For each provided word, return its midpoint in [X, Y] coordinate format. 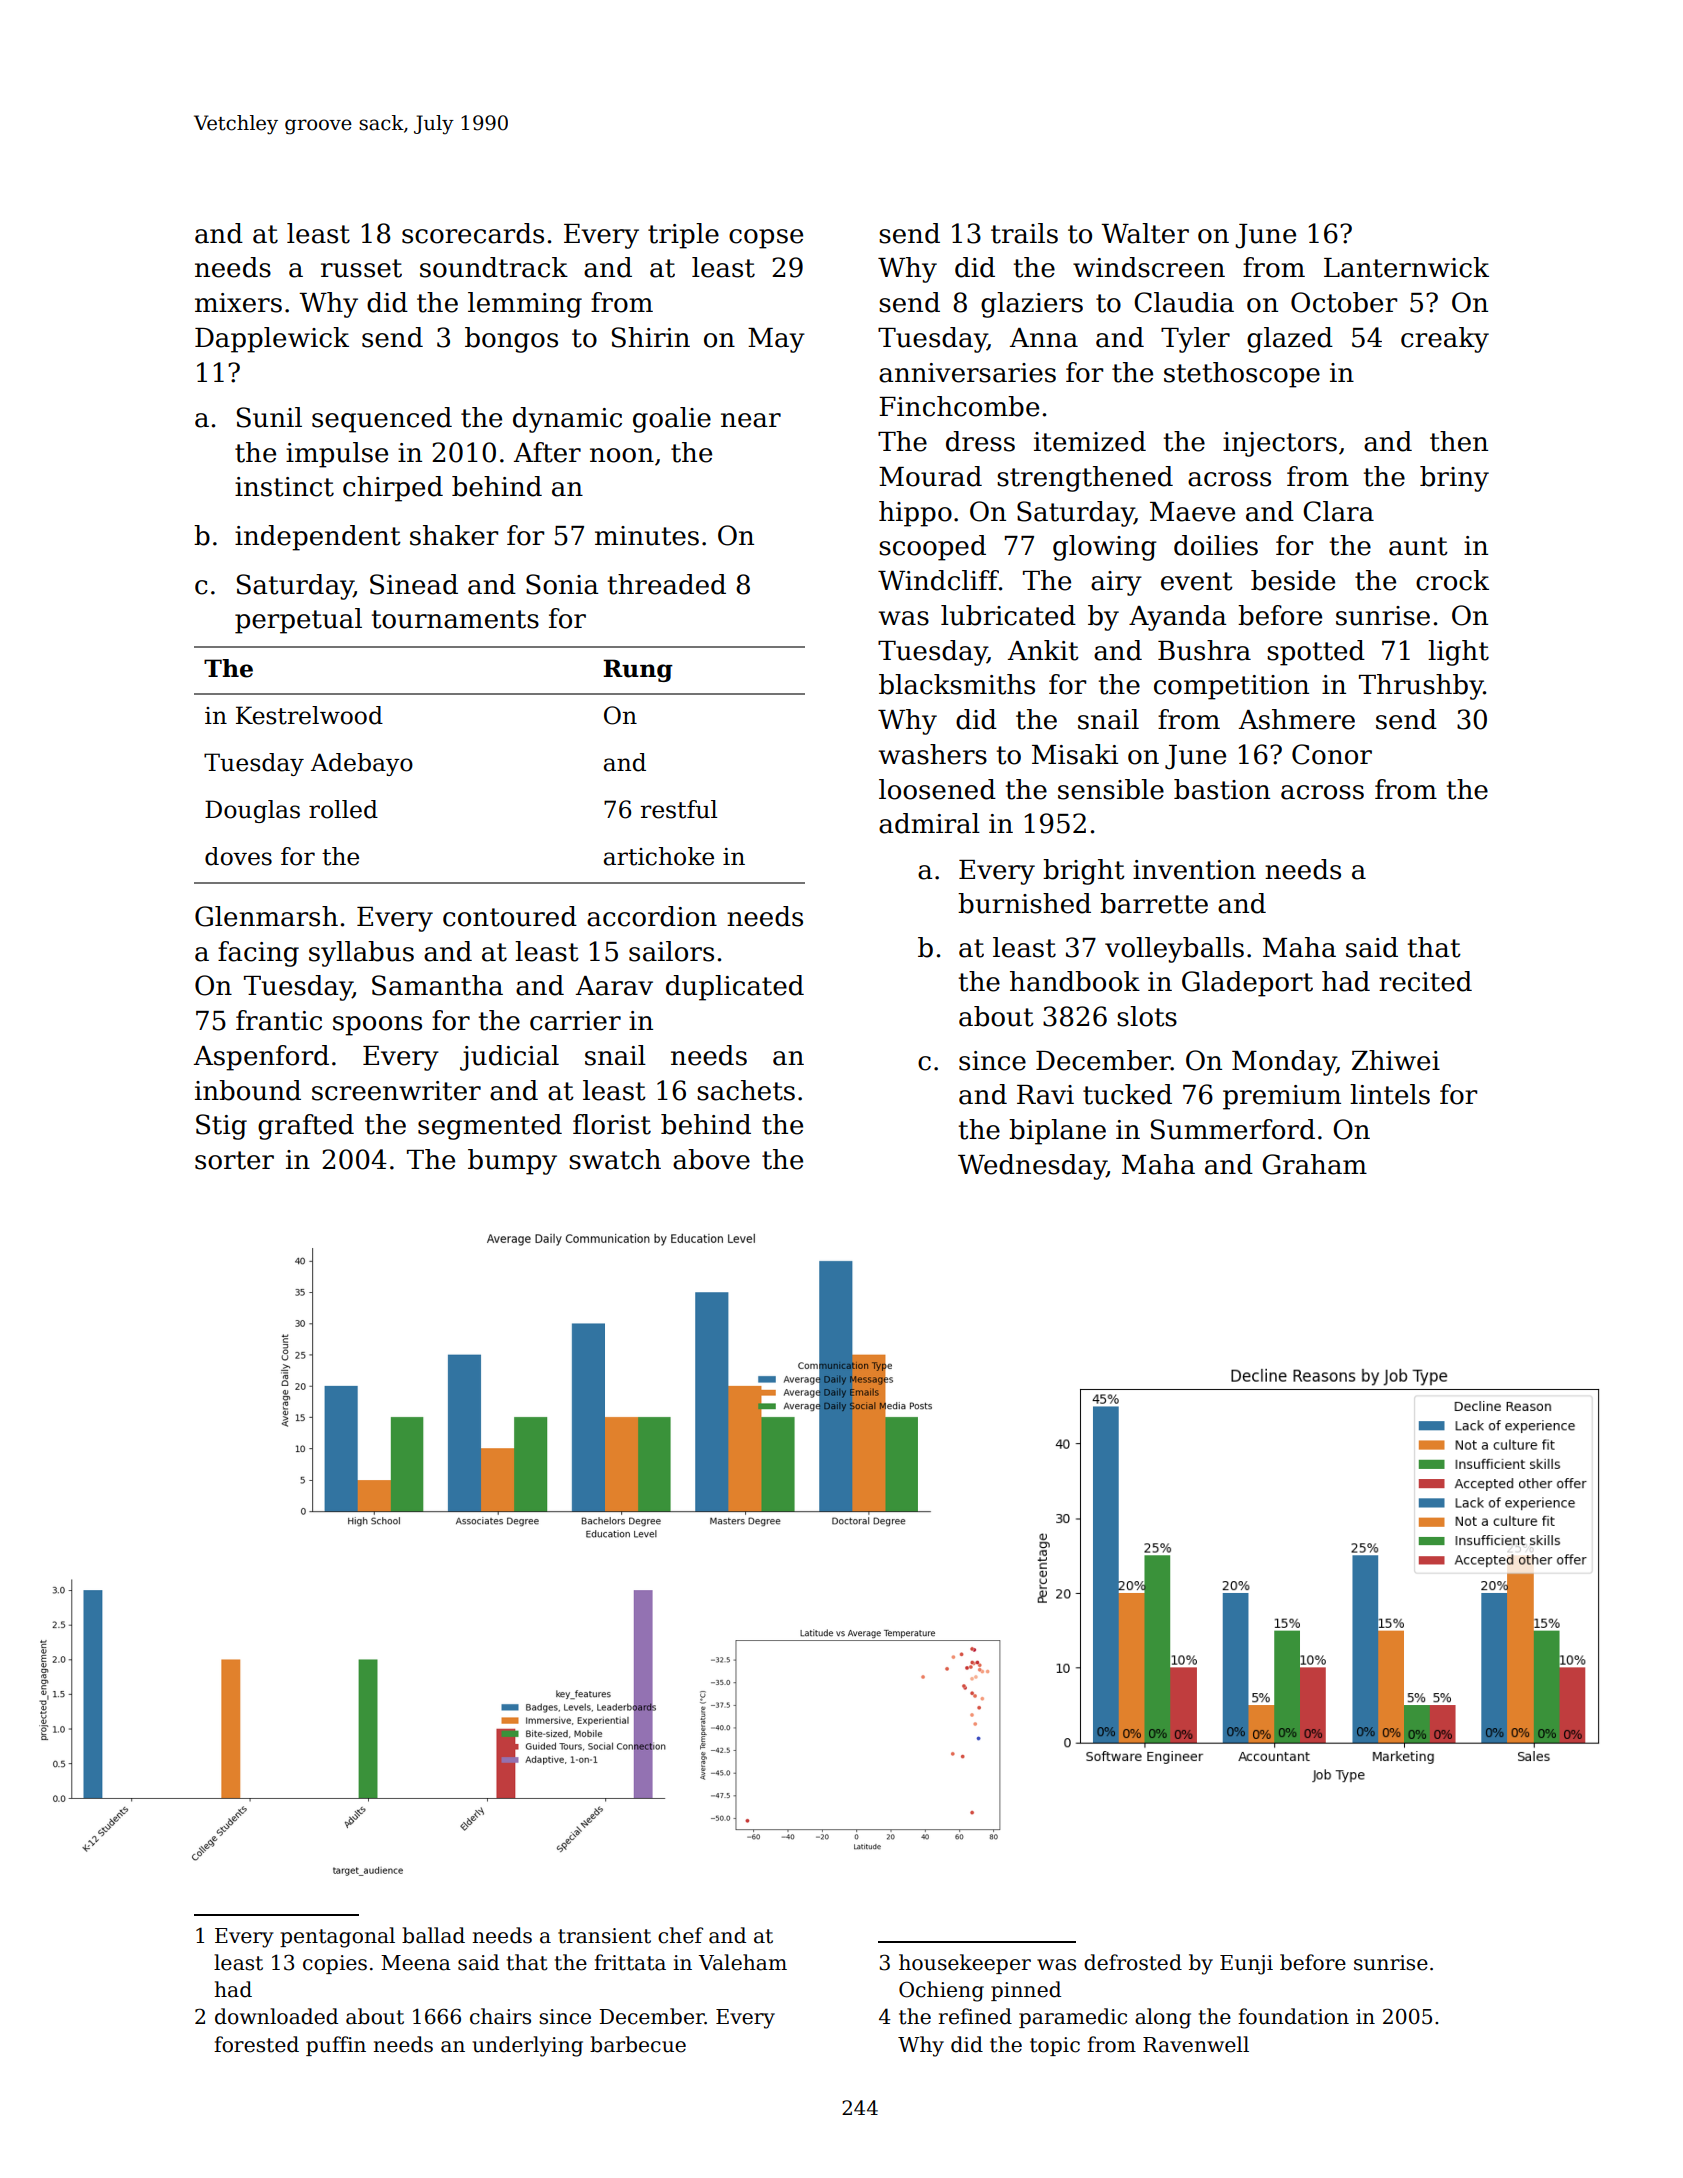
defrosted [1133, 1962]
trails [1024, 233]
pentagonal [337, 1937]
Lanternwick [1406, 267]
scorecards [473, 233]
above [711, 1159]
